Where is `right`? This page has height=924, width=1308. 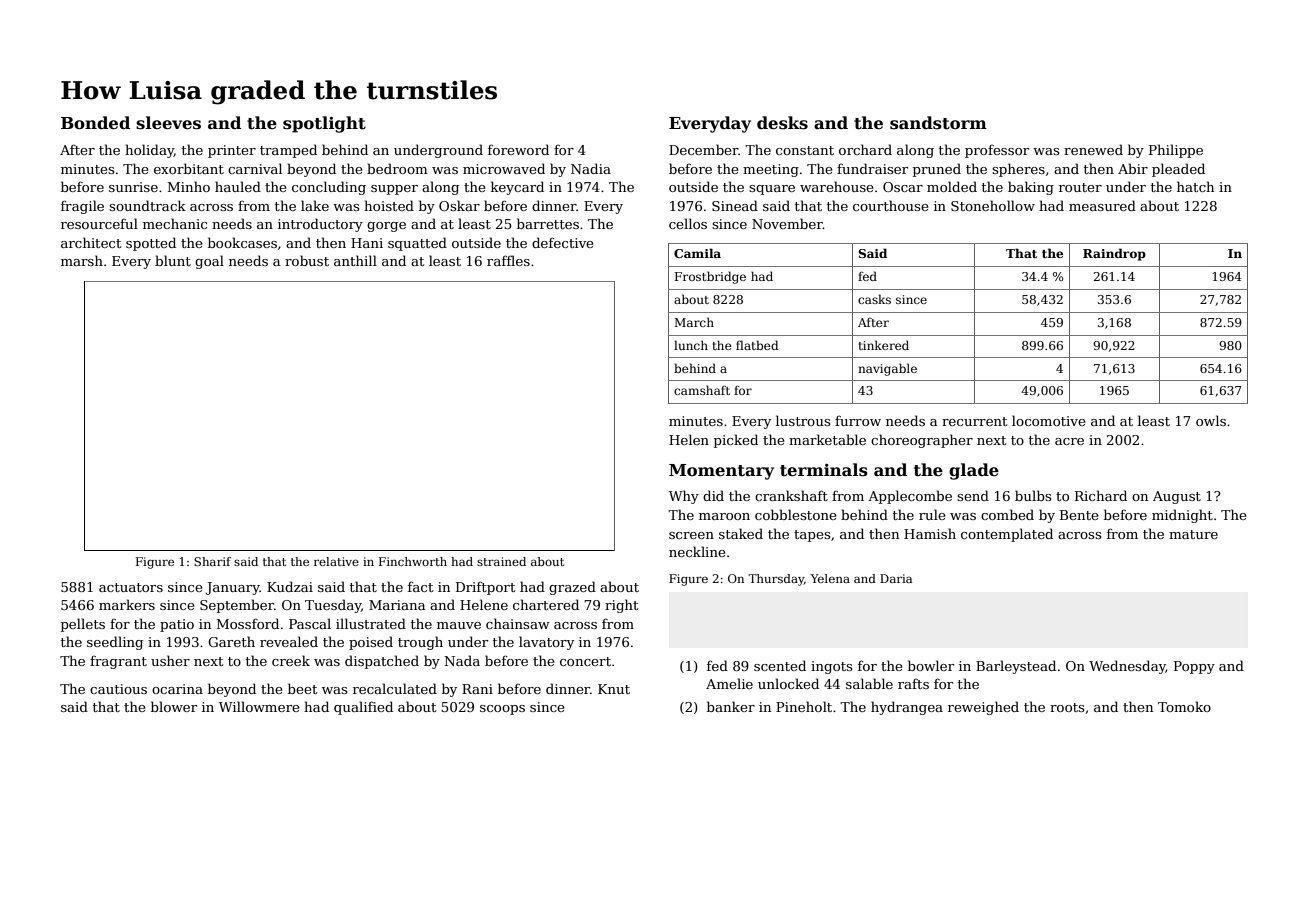 right is located at coordinates (621, 606).
